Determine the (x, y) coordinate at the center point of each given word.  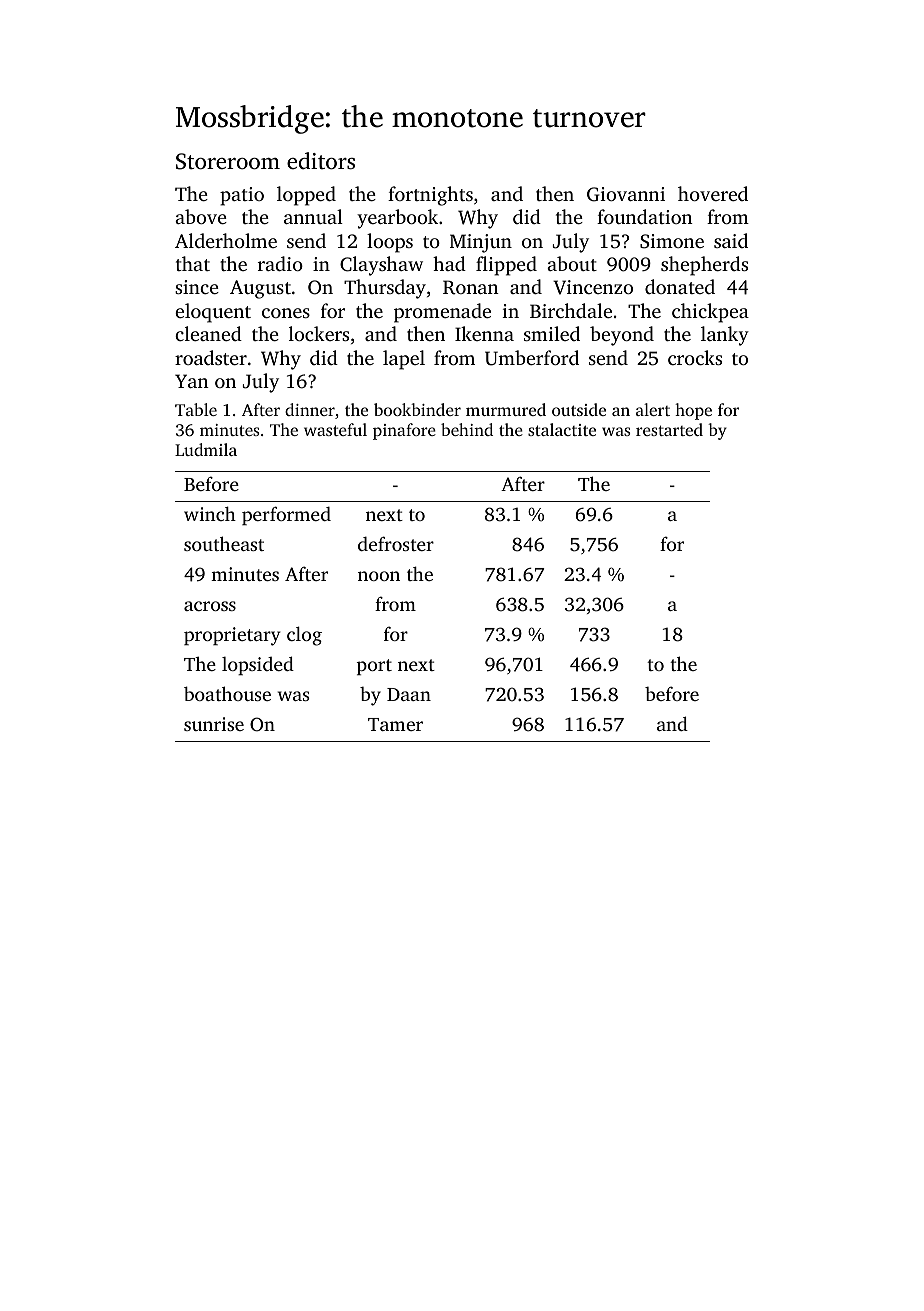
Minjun (481, 243)
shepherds (704, 266)
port (374, 667)
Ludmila (206, 449)
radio (280, 263)
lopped (306, 196)
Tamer (395, 724)
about (572, 263)
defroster (396, 543)
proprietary (232, 636)
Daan (409, 694)
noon (379, 576)
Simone (672, 241)
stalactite (562, 429)
